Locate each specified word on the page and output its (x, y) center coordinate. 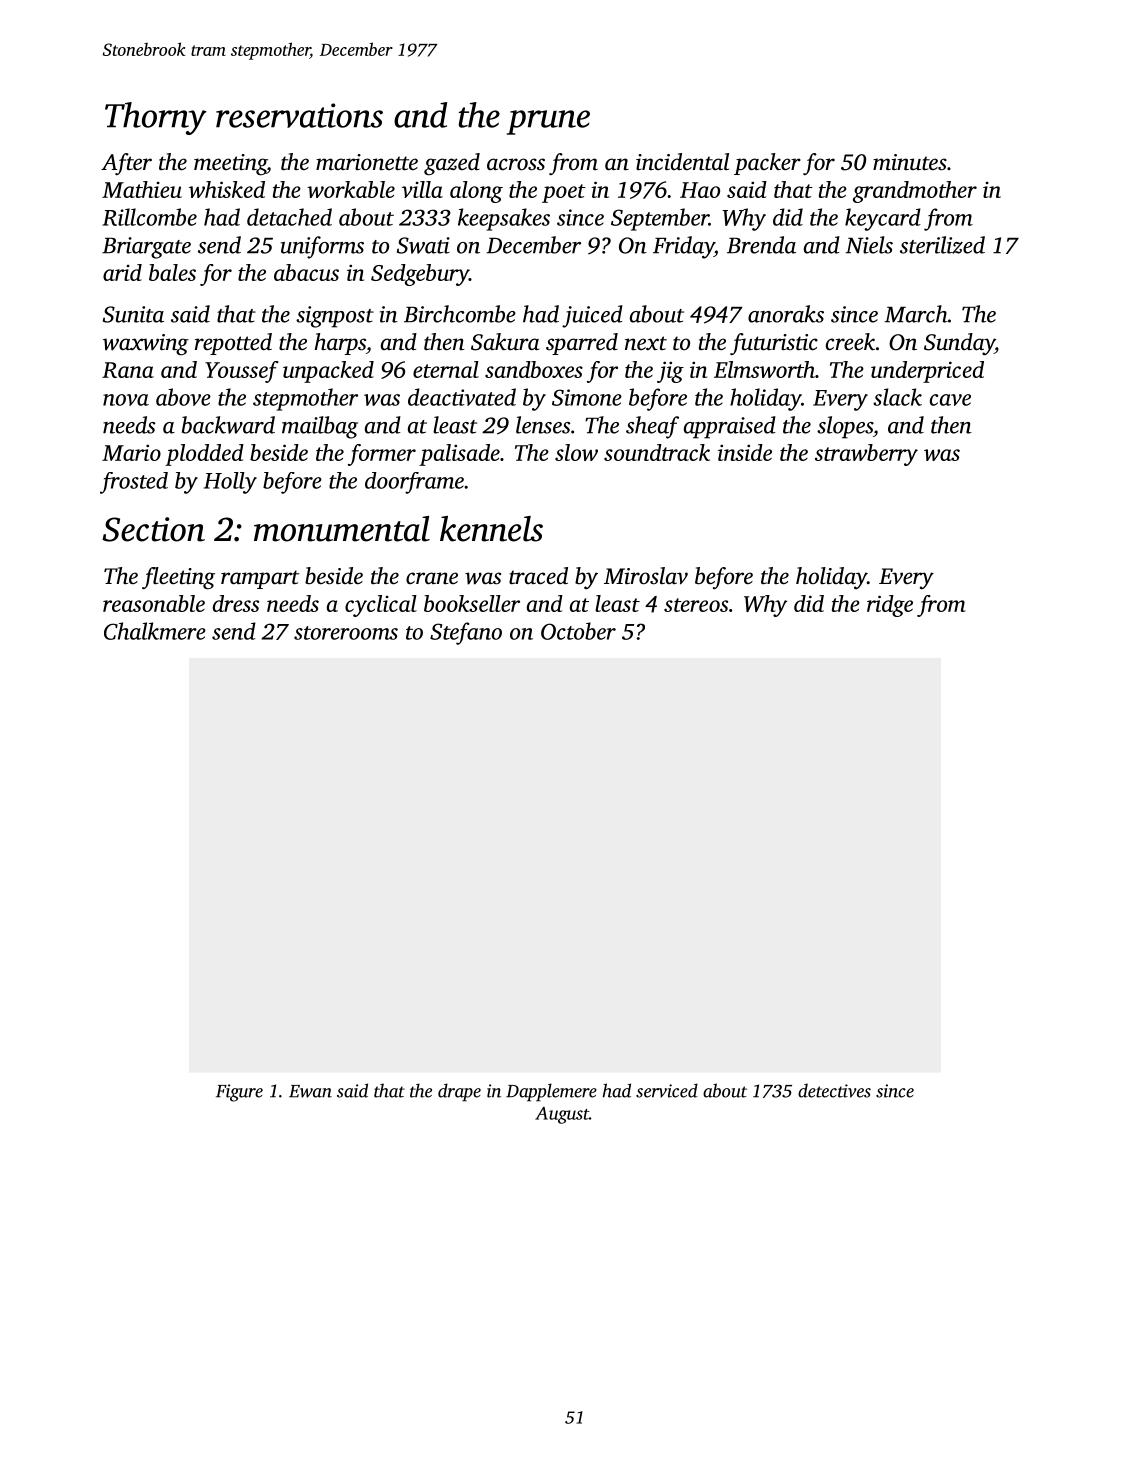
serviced (667, 1090)
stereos (696, 605)
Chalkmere (155, 631)
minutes (910, 162)
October (578, 631)
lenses (543, 425)
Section (153, 529)
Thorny (156, 118)
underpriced (927, 372)
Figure (239, 1093)
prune (548, 122)
